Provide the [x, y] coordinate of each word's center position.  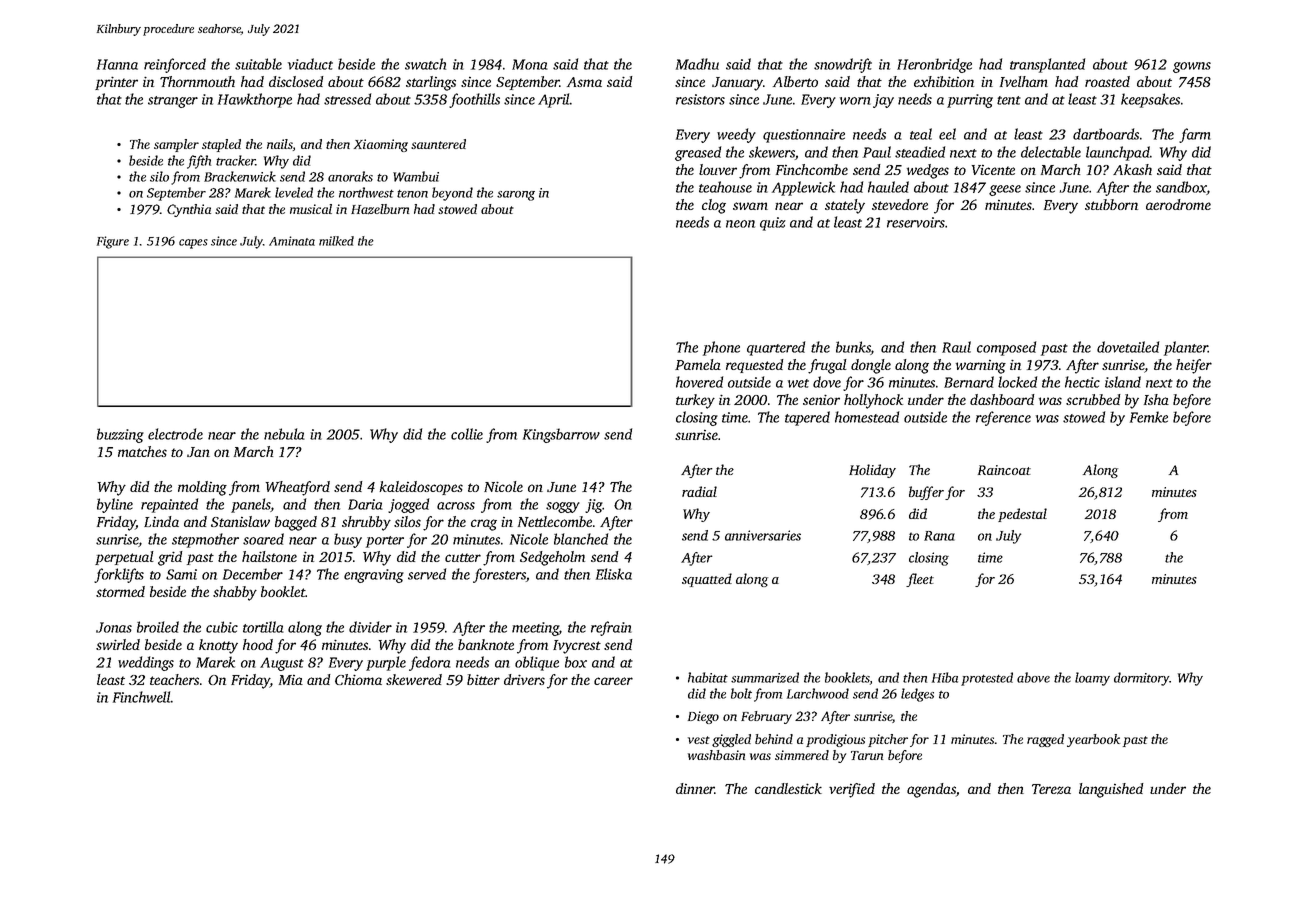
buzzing [120, 435]
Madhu [697, 64]
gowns [1192, 67]
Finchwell [142, 697]
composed [1006, 348]
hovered [699, 382]
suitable [258, 64]
